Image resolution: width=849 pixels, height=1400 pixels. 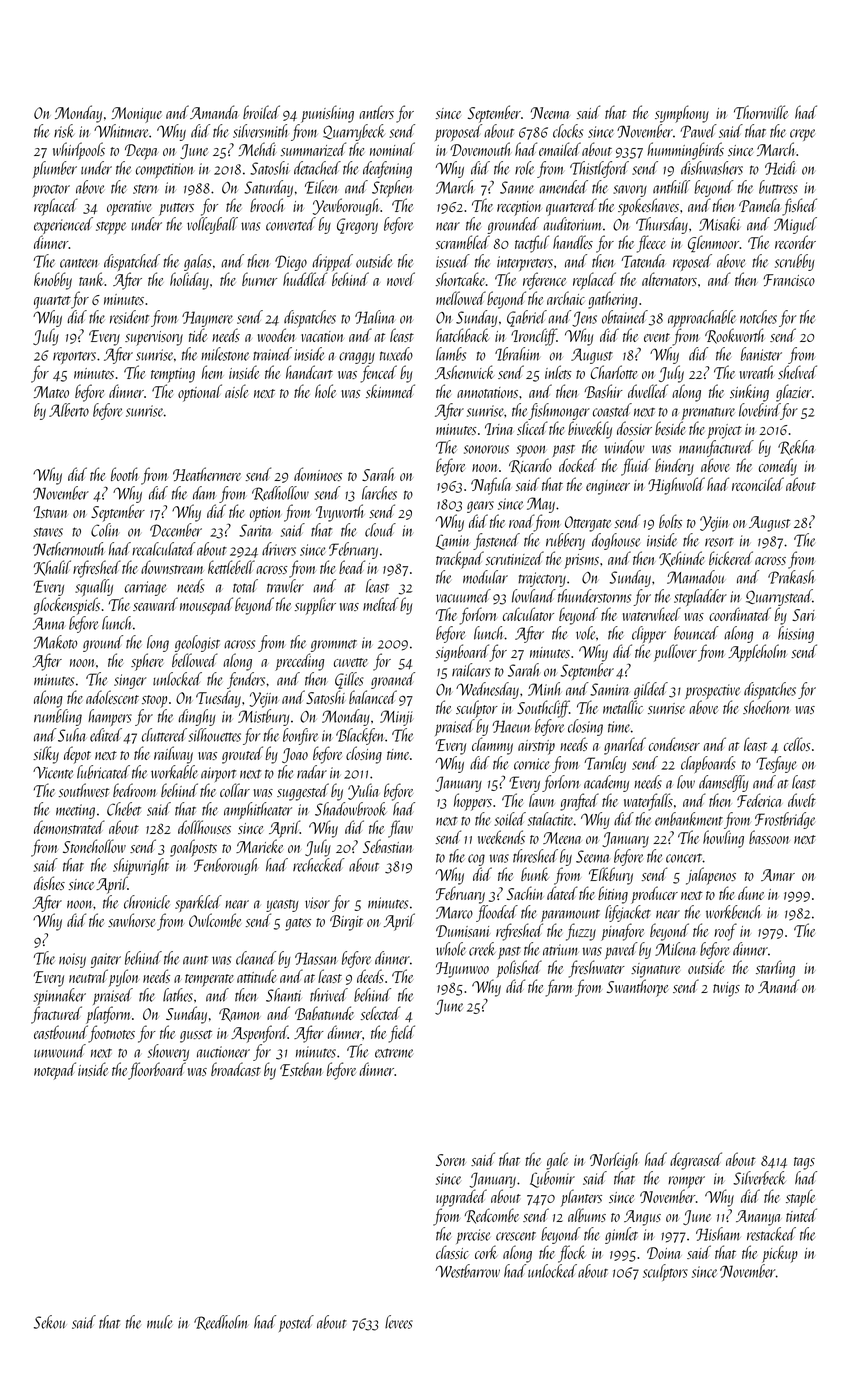 I want to click on Hyunwoo, so click(x=462, y=970).
